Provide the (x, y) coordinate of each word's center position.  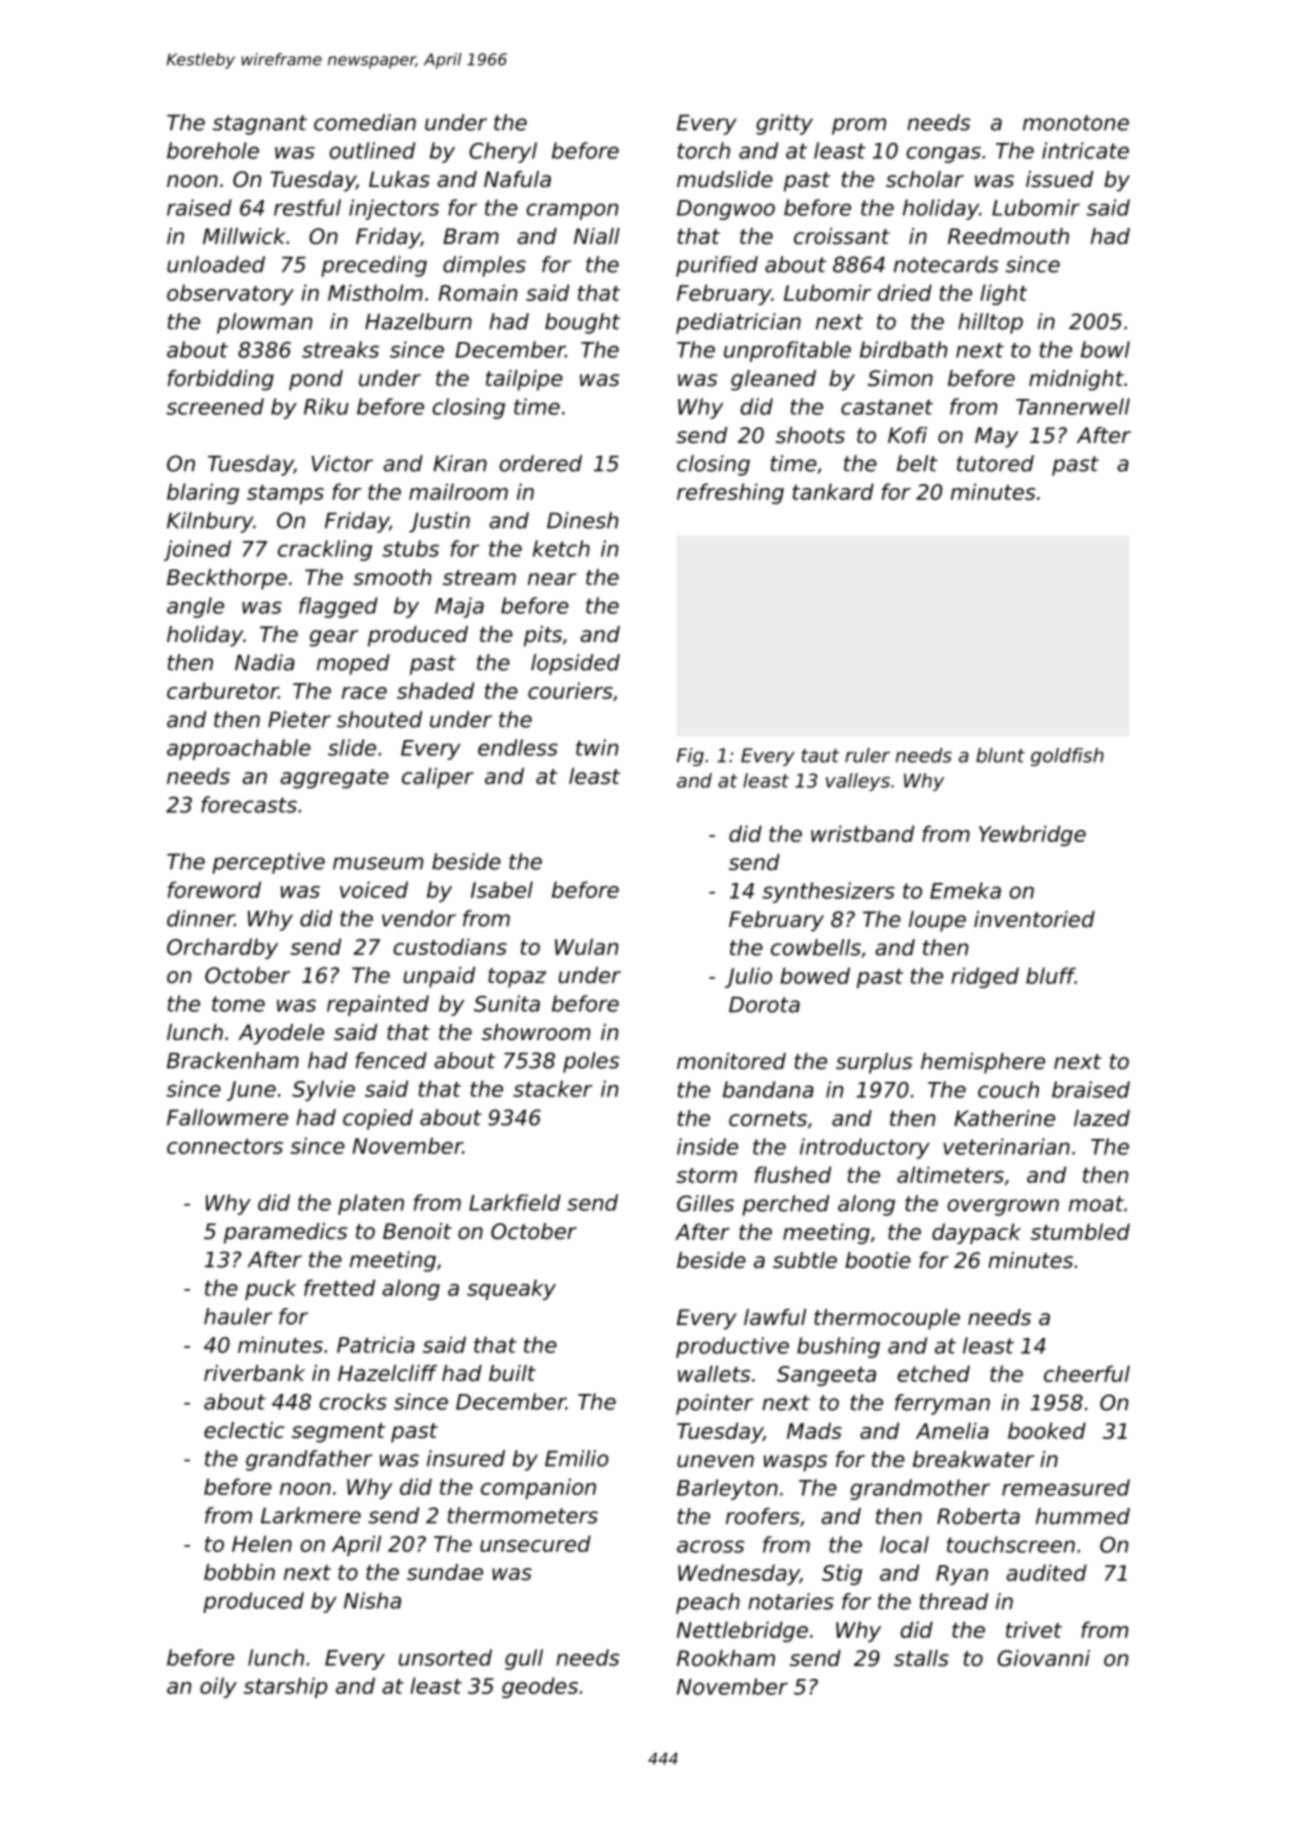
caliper (438, 778)
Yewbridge (1032, 835)
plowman (264, 323)
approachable (239, 749)
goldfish (1067, 757)
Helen (262, 1543)
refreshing (730, 493)
